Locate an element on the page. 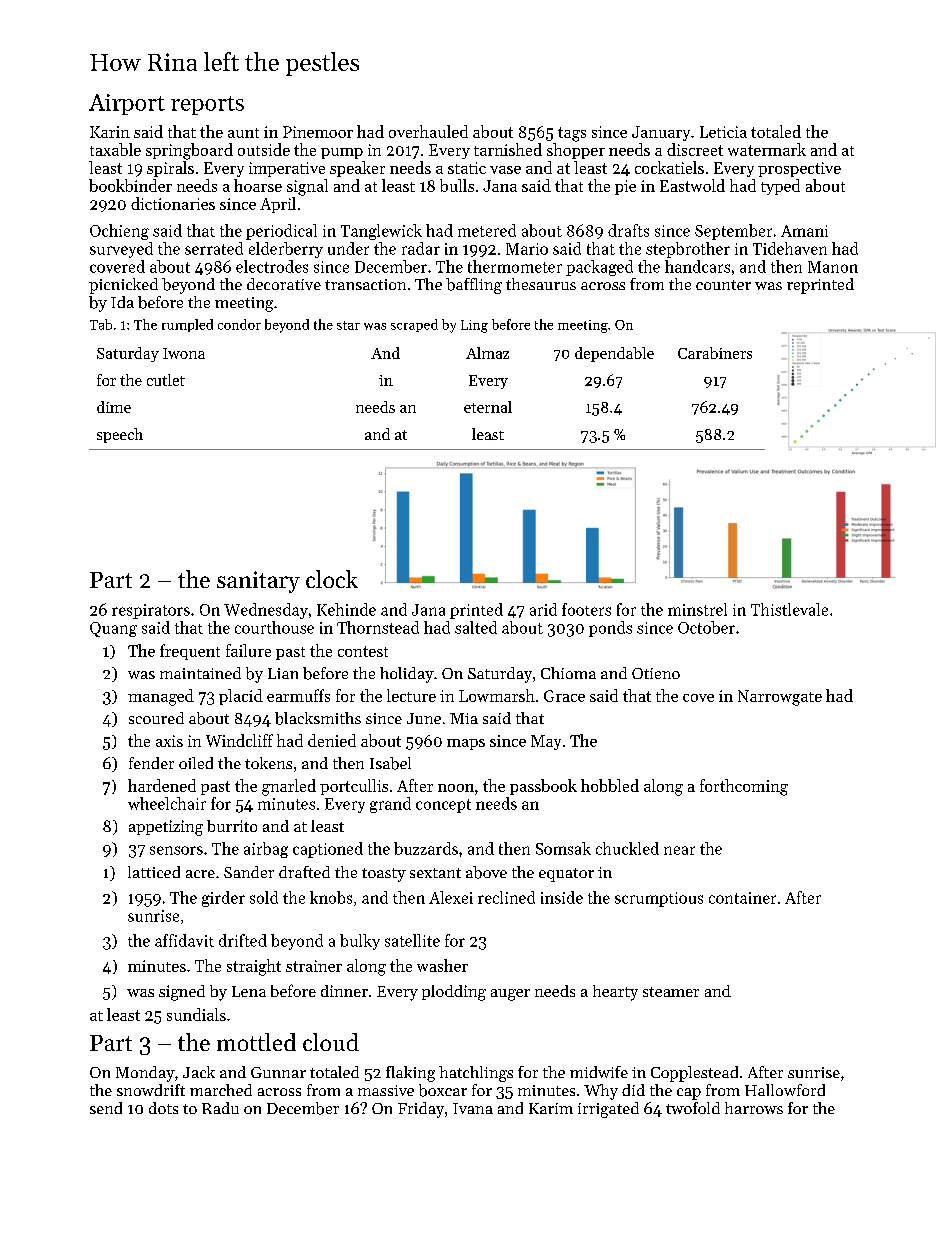 This document has width=952, height=1233. cutlet is located at coordinates (166, 380).
